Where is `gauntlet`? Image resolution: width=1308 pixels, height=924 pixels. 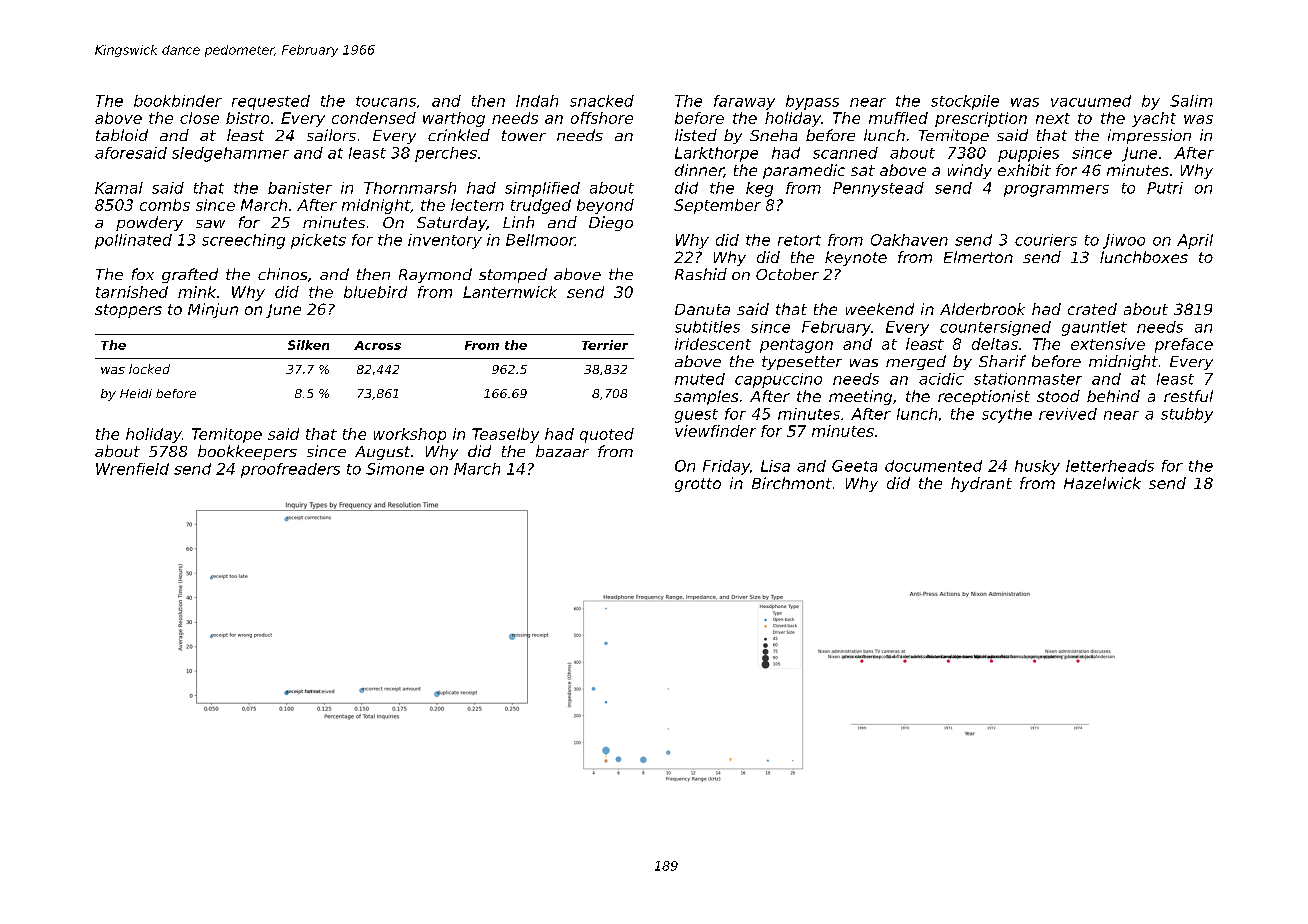
gauntlet is located at coordinates (1094, 328).
